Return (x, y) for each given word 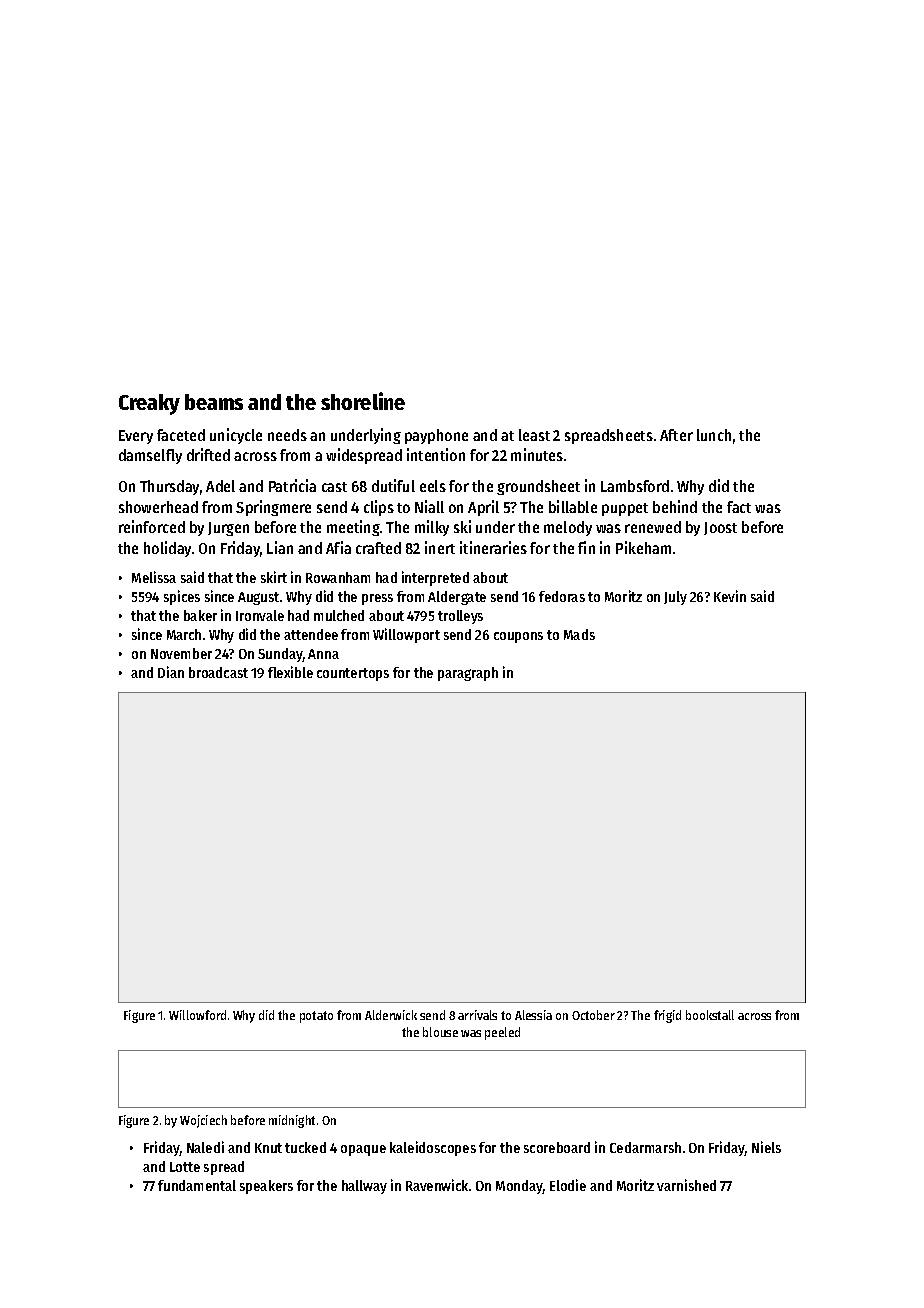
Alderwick (391, 1015)
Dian (171, 672)
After (676, 435)
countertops (353, 674)
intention (436, 454)
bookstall (710, 1015)
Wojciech (203, 1121)
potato (316, 1017)
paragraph (468, 674)
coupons (518, 637)
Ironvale (260, 615)
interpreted (435, 578)
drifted (208, 454)
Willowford (197, 1015)
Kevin (730, 596)
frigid (667, 1016)
